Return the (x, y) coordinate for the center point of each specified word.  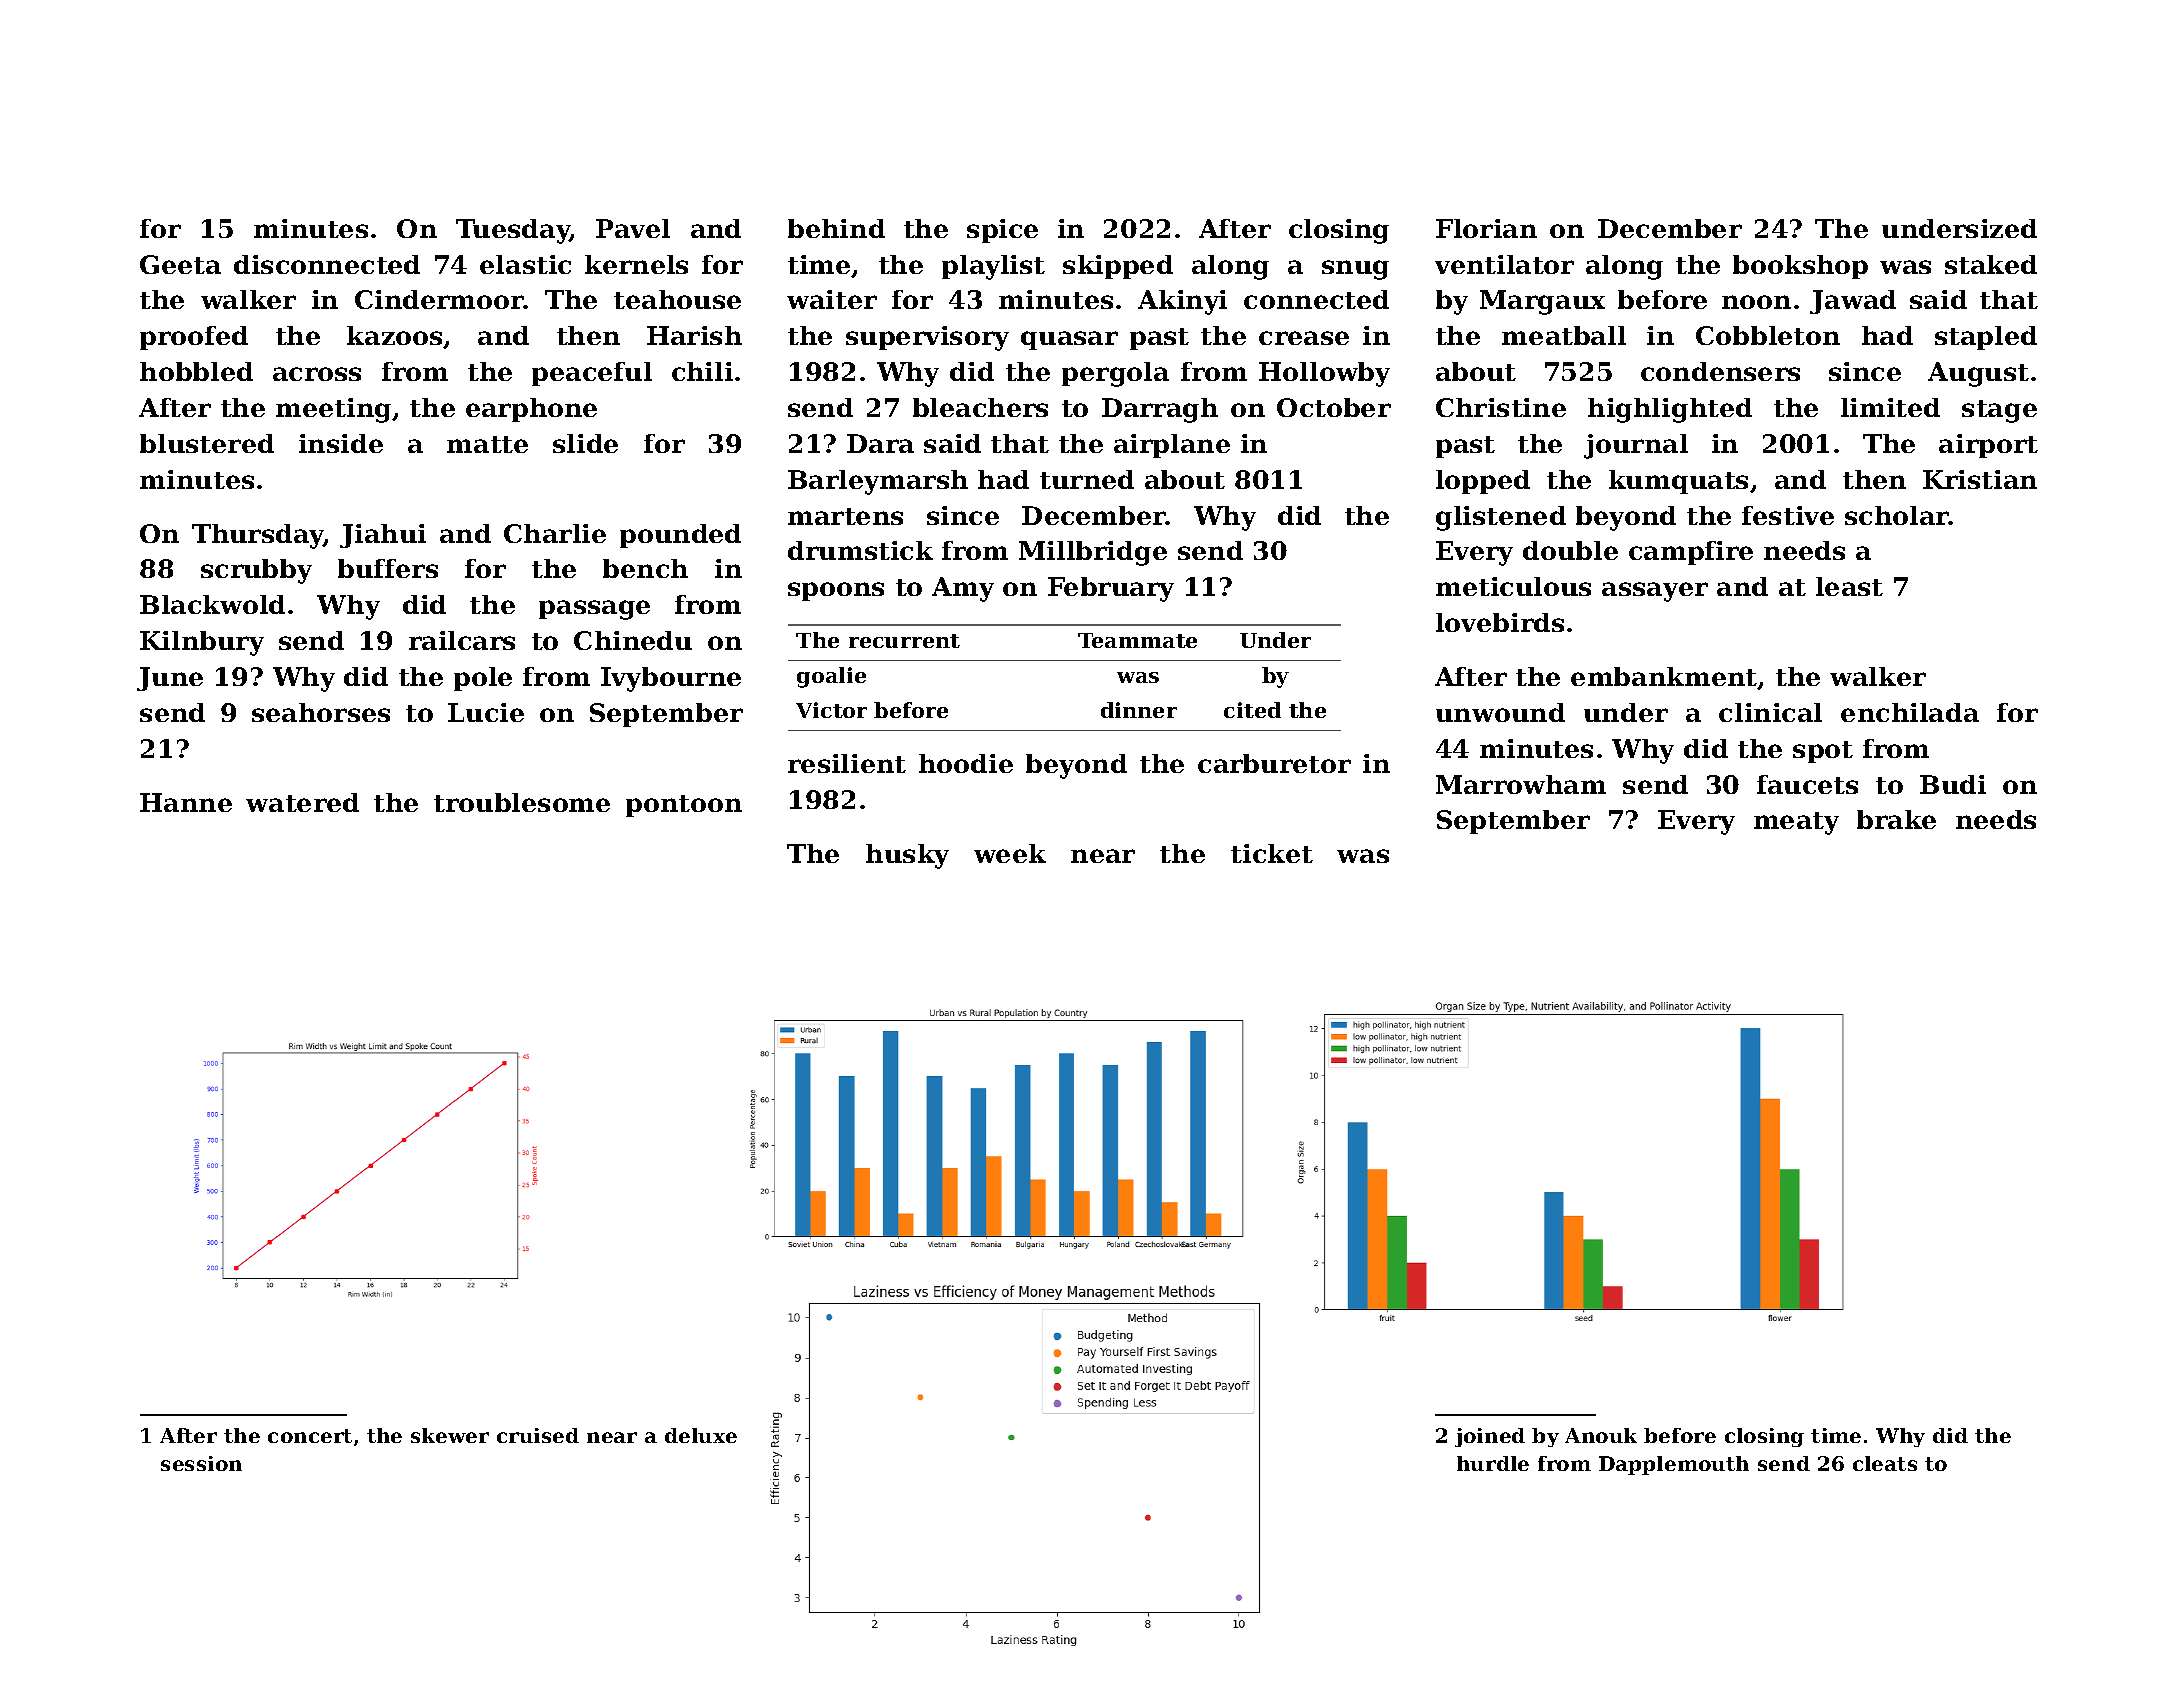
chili (702, 371)
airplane (1172, 446)
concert (310, 1436)
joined (1490, 1437)
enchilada (1910, 712)
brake (1896, 819)
